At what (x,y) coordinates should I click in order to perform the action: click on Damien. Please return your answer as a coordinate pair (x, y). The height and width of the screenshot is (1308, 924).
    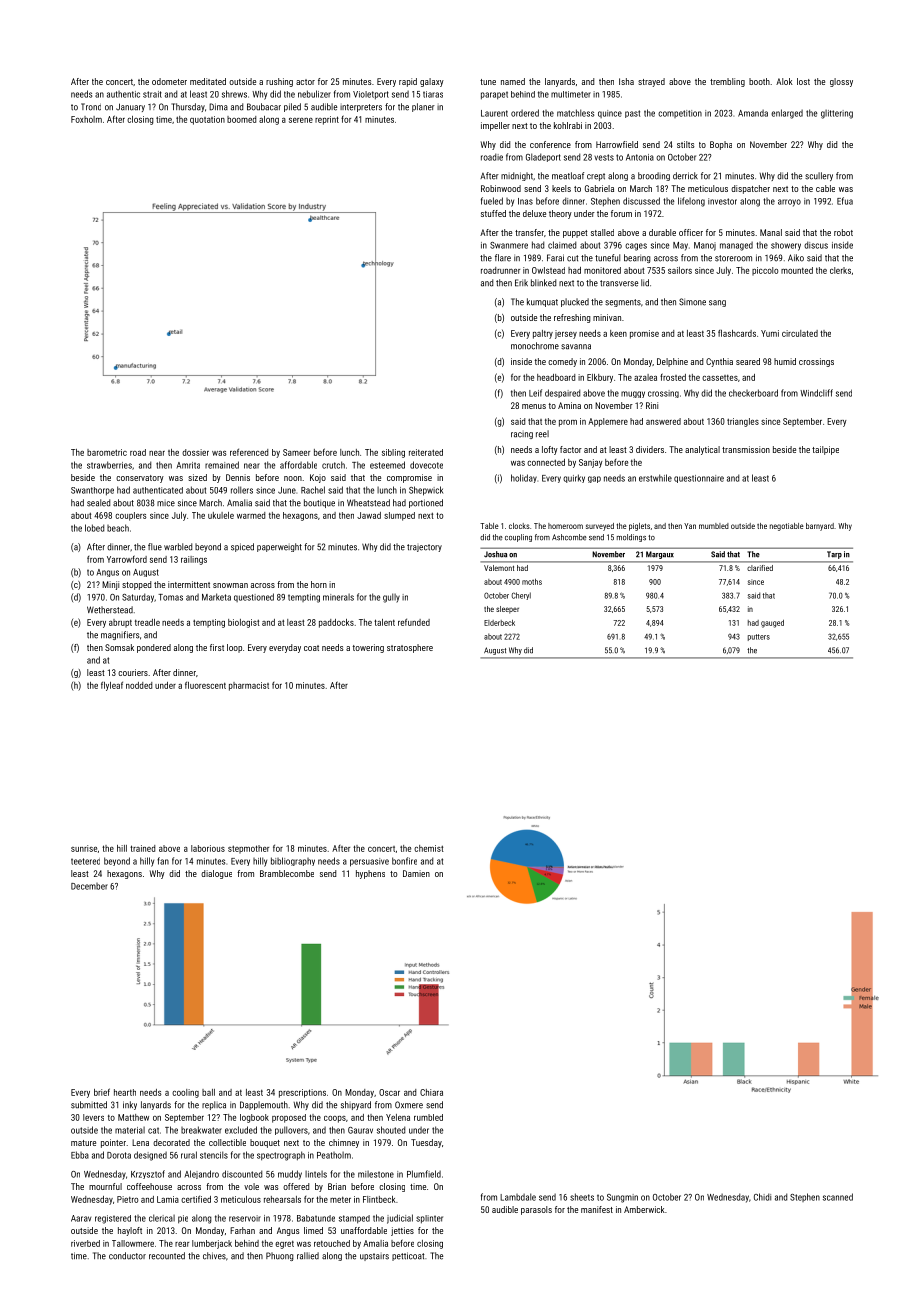
    Looking at the image, I should click on (416, 873).
